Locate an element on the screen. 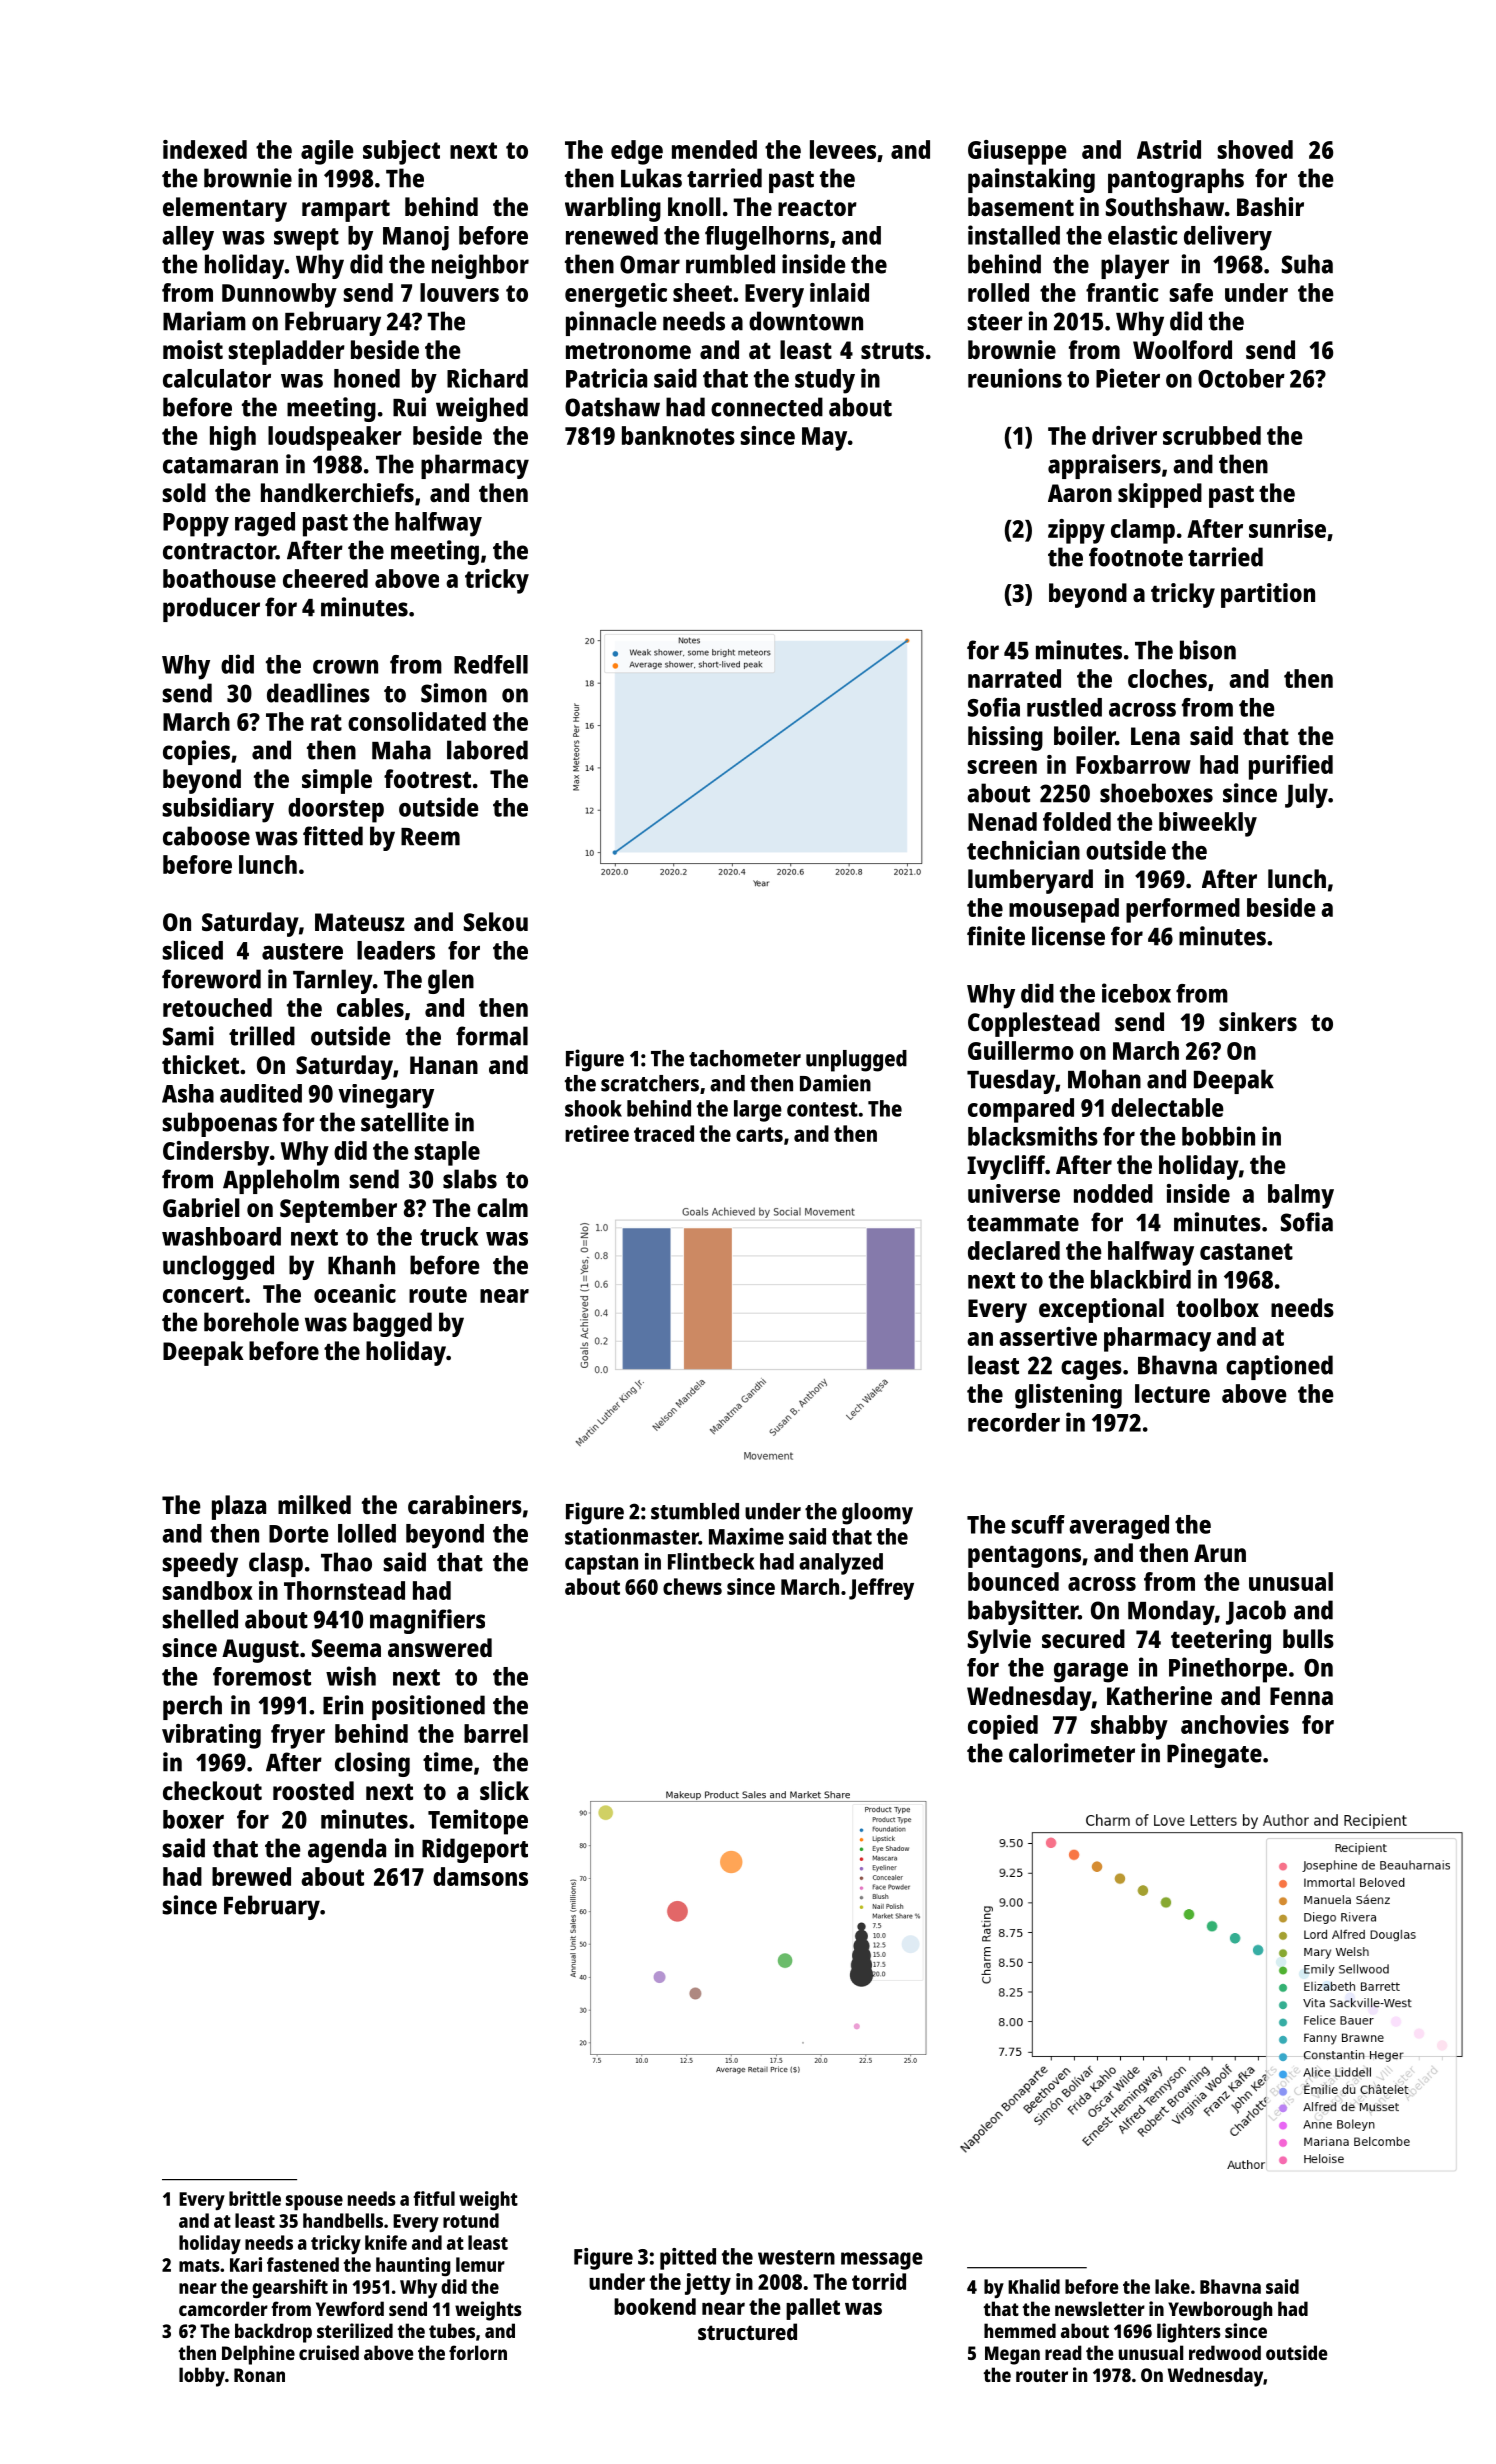  handkerchiefs is located at coordinates (337, 492).
